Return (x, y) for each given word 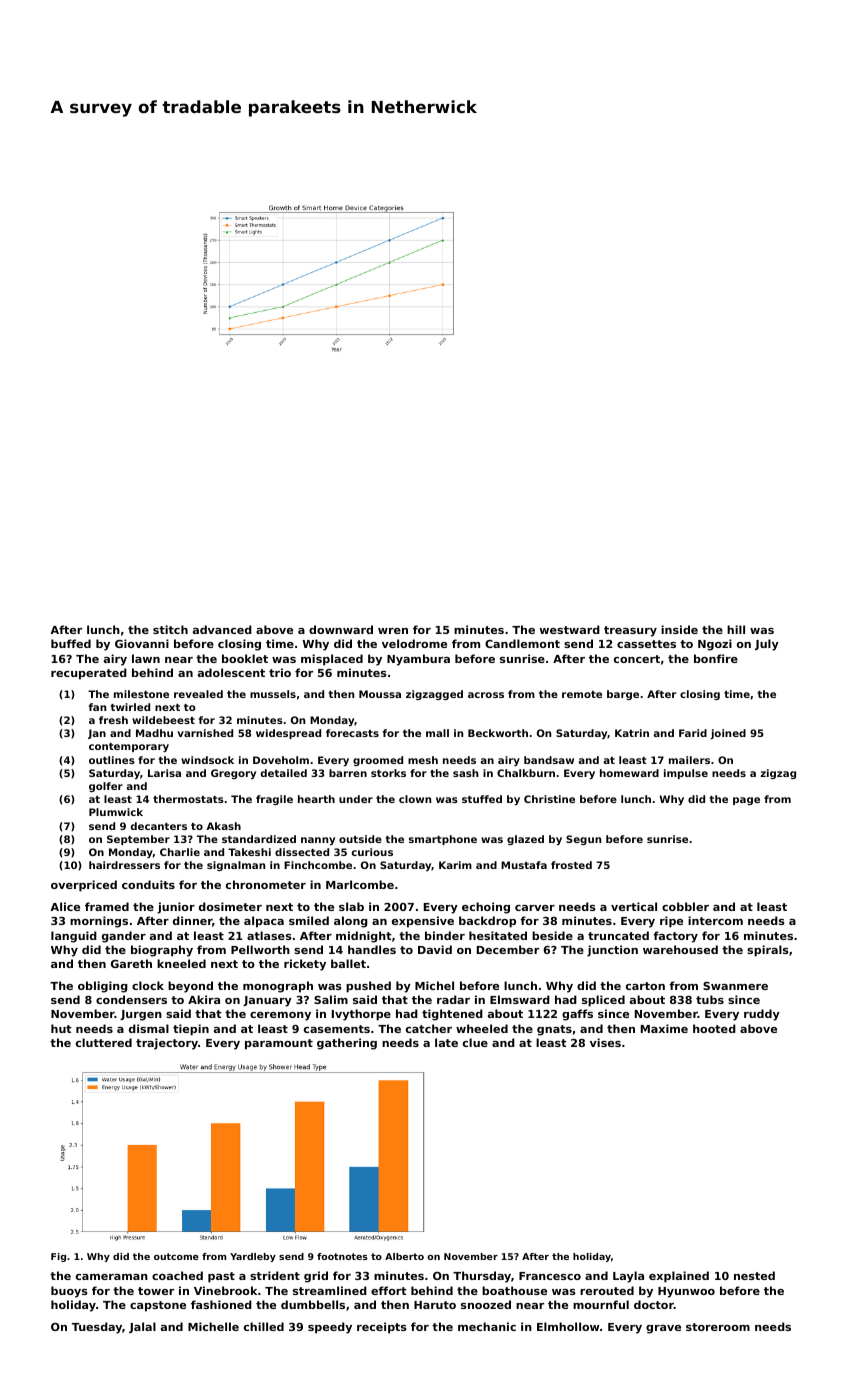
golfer (106, 787)
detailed (284, 773)
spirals (768, 951)
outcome (176, 1256)
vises (605, 1042)
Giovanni (142, 643)
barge (623, 695)
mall (437, 733)
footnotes (342, 1256)
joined (728, 734)
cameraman (112, 1277)
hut (61, 1028)
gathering (347, 1044)
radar (453, 999)
